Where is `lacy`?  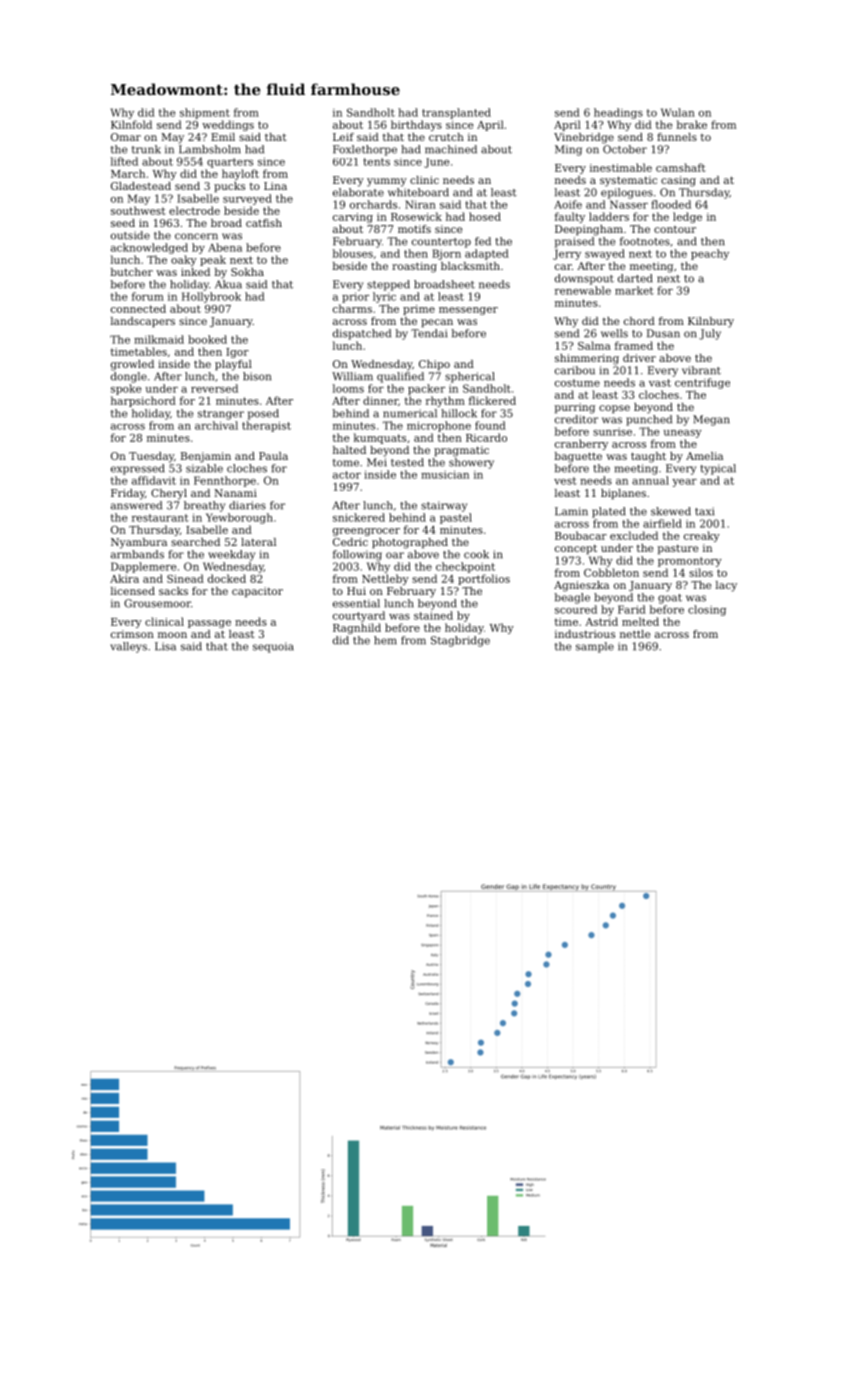
lacy is located at coordinates (726, 586).
